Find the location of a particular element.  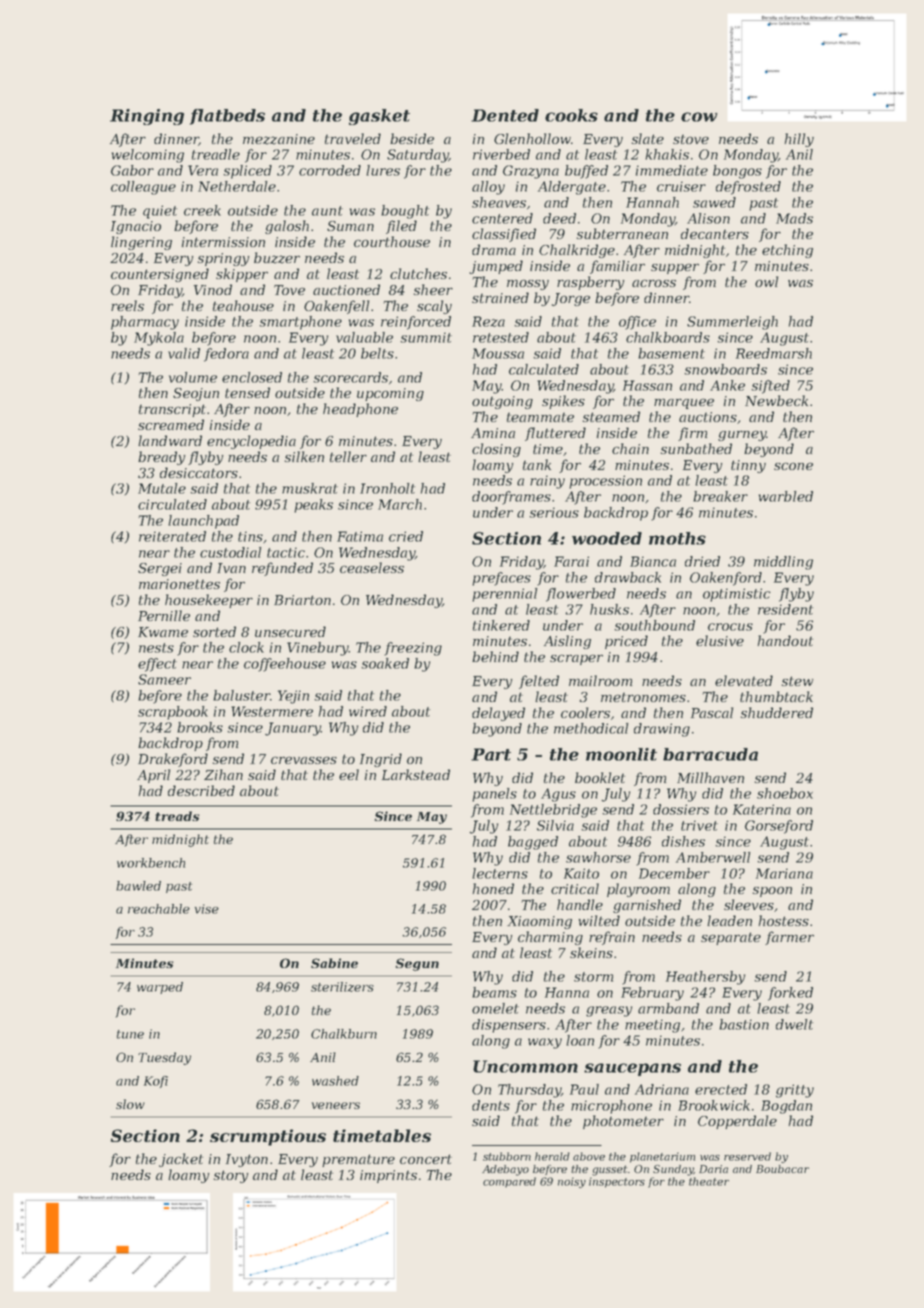

brooks is located at coordinates (200, 727).
